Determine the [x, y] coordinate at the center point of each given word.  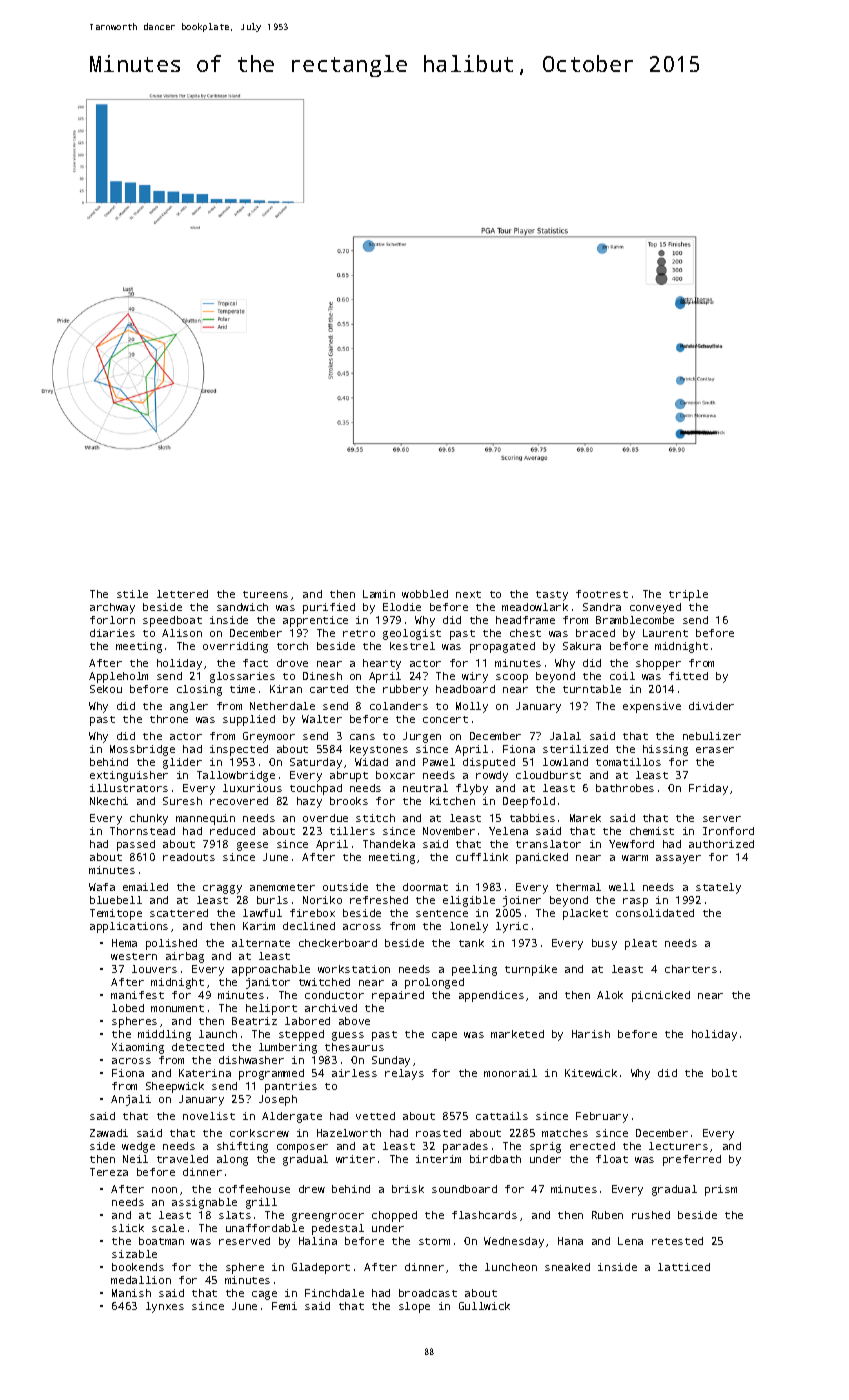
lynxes [165, 1307]
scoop [512, 678]
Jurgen [422, 737]
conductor [334, 995]
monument [177, 1008]
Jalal [565, 736]
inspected [239, 750]
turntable [592, 689]
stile [132, 594]
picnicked [661, 996]
